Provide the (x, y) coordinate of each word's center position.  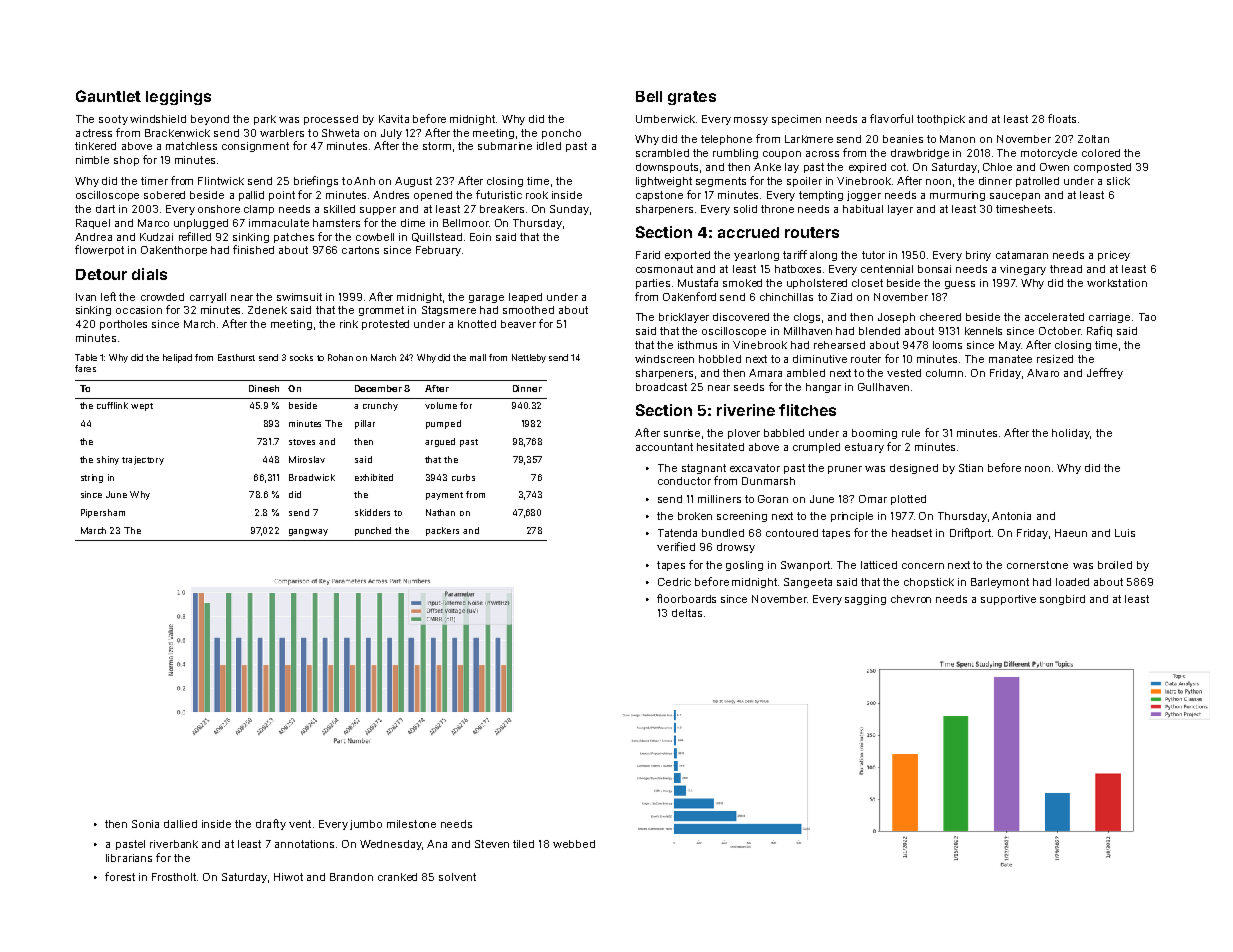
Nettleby (529, 358)
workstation (1117, 283)
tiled (523, 844)
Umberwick (665, 119)
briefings (316, 181)
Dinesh (264, 388)
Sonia (145, 824)
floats (1062, 118)
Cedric (674, 582)
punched (373, 531)
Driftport (970, 533)
